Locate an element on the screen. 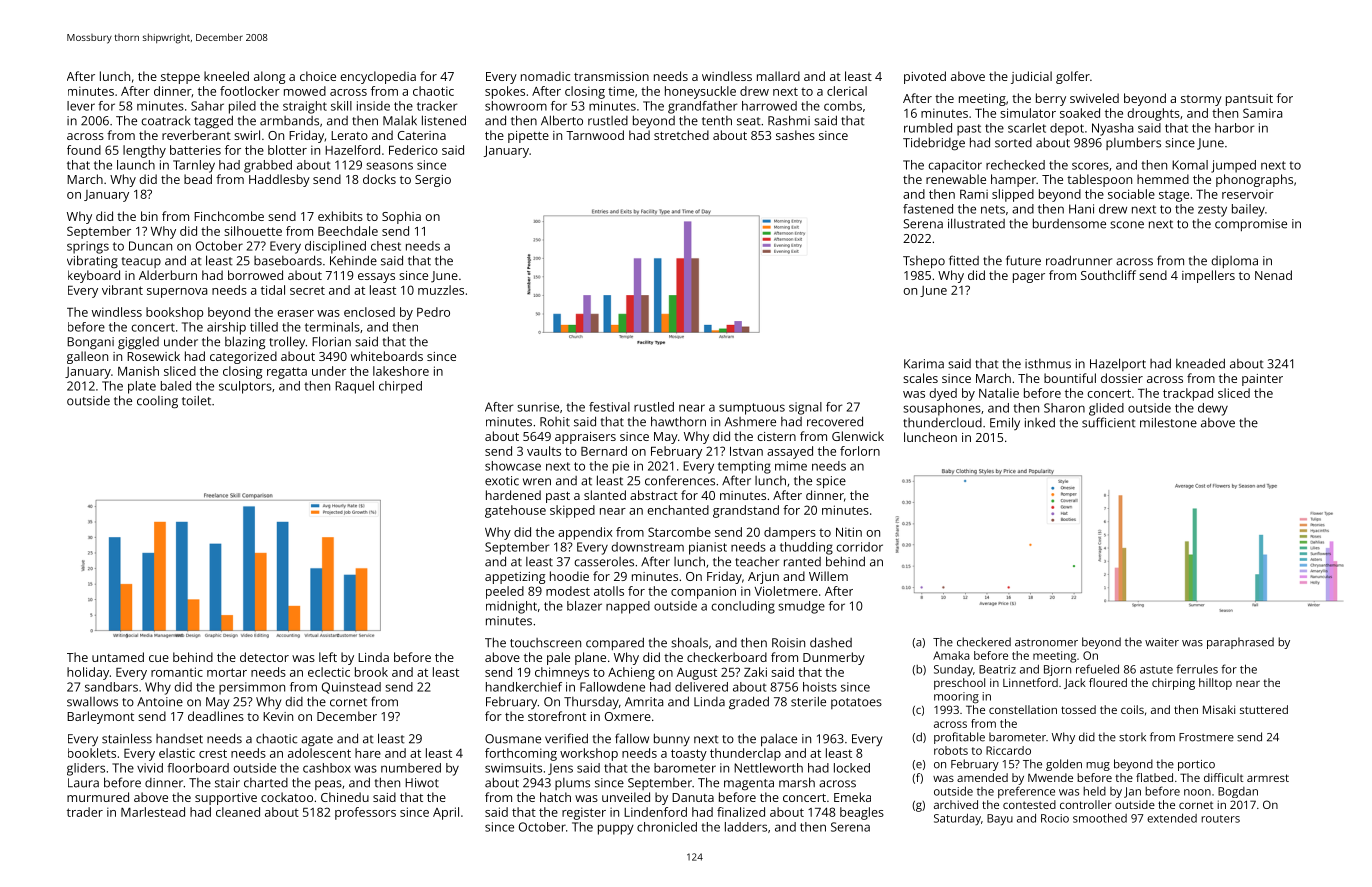 Image resolution: width=1372 pixels, height=887 pixels. Nenad is located at coordinates (1273, 275).
